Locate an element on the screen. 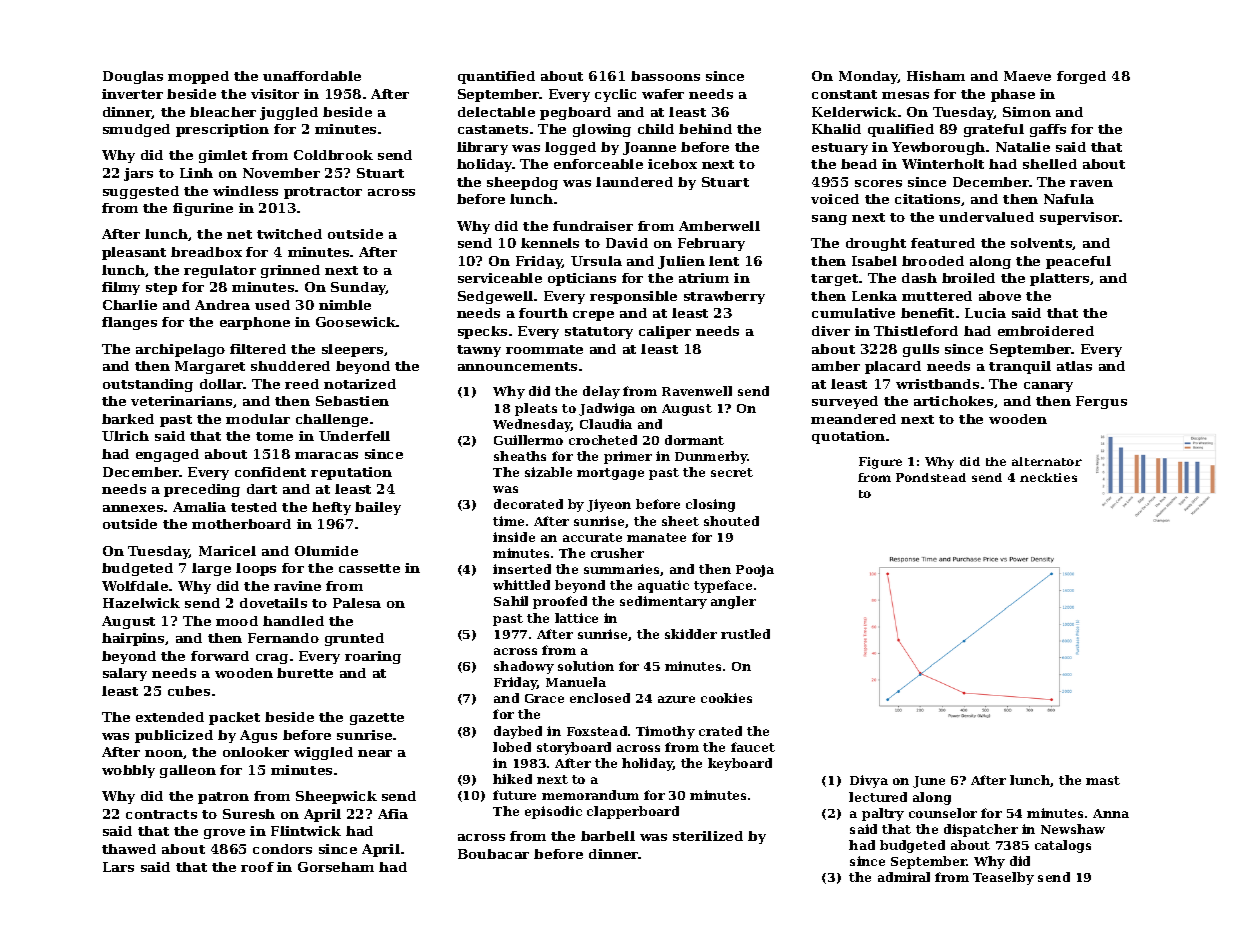 The image size is (1233, 952). hairpins is located at coordinates (133, 639).
